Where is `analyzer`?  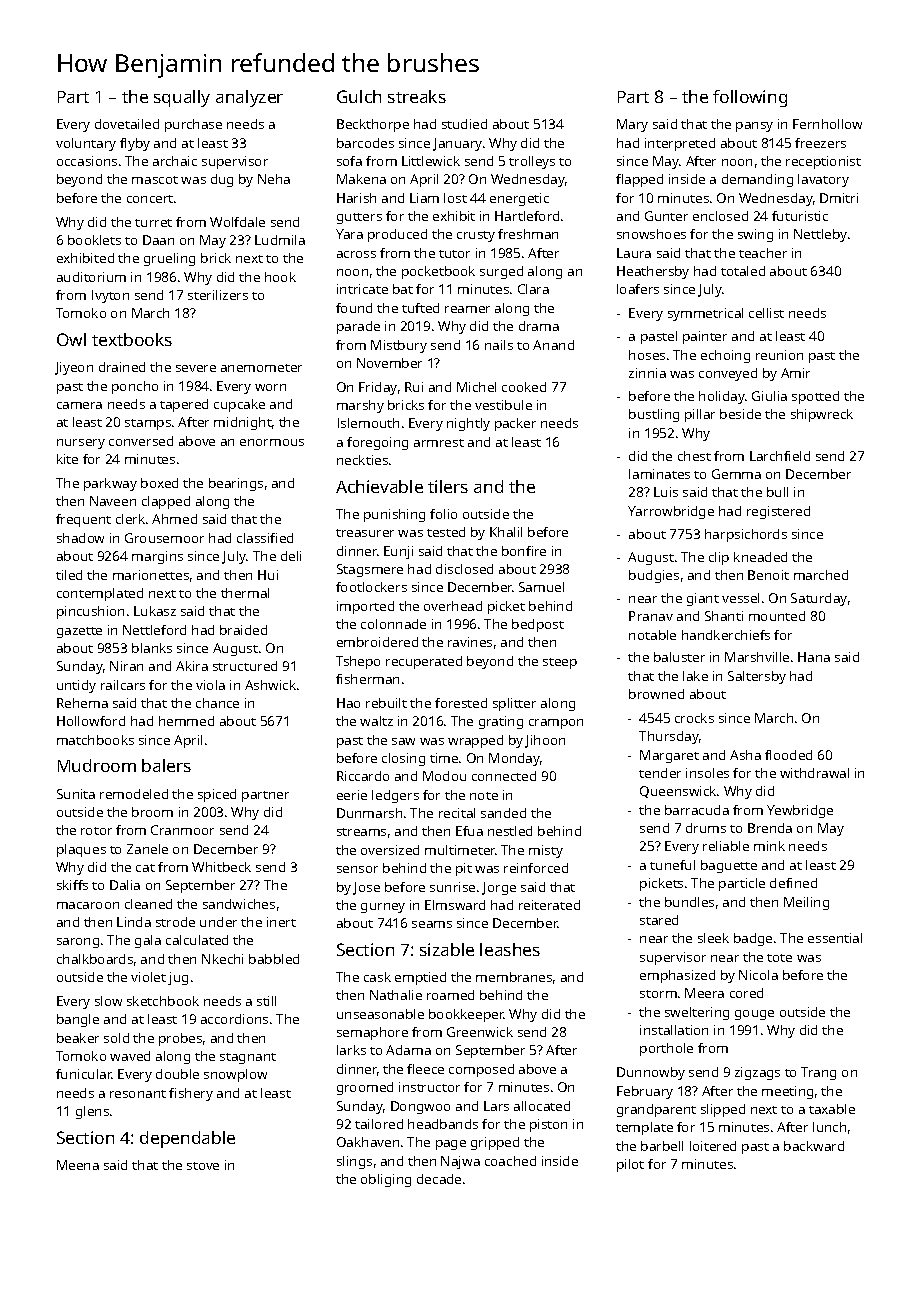 analyzer is located at coordinates (249, 98).
